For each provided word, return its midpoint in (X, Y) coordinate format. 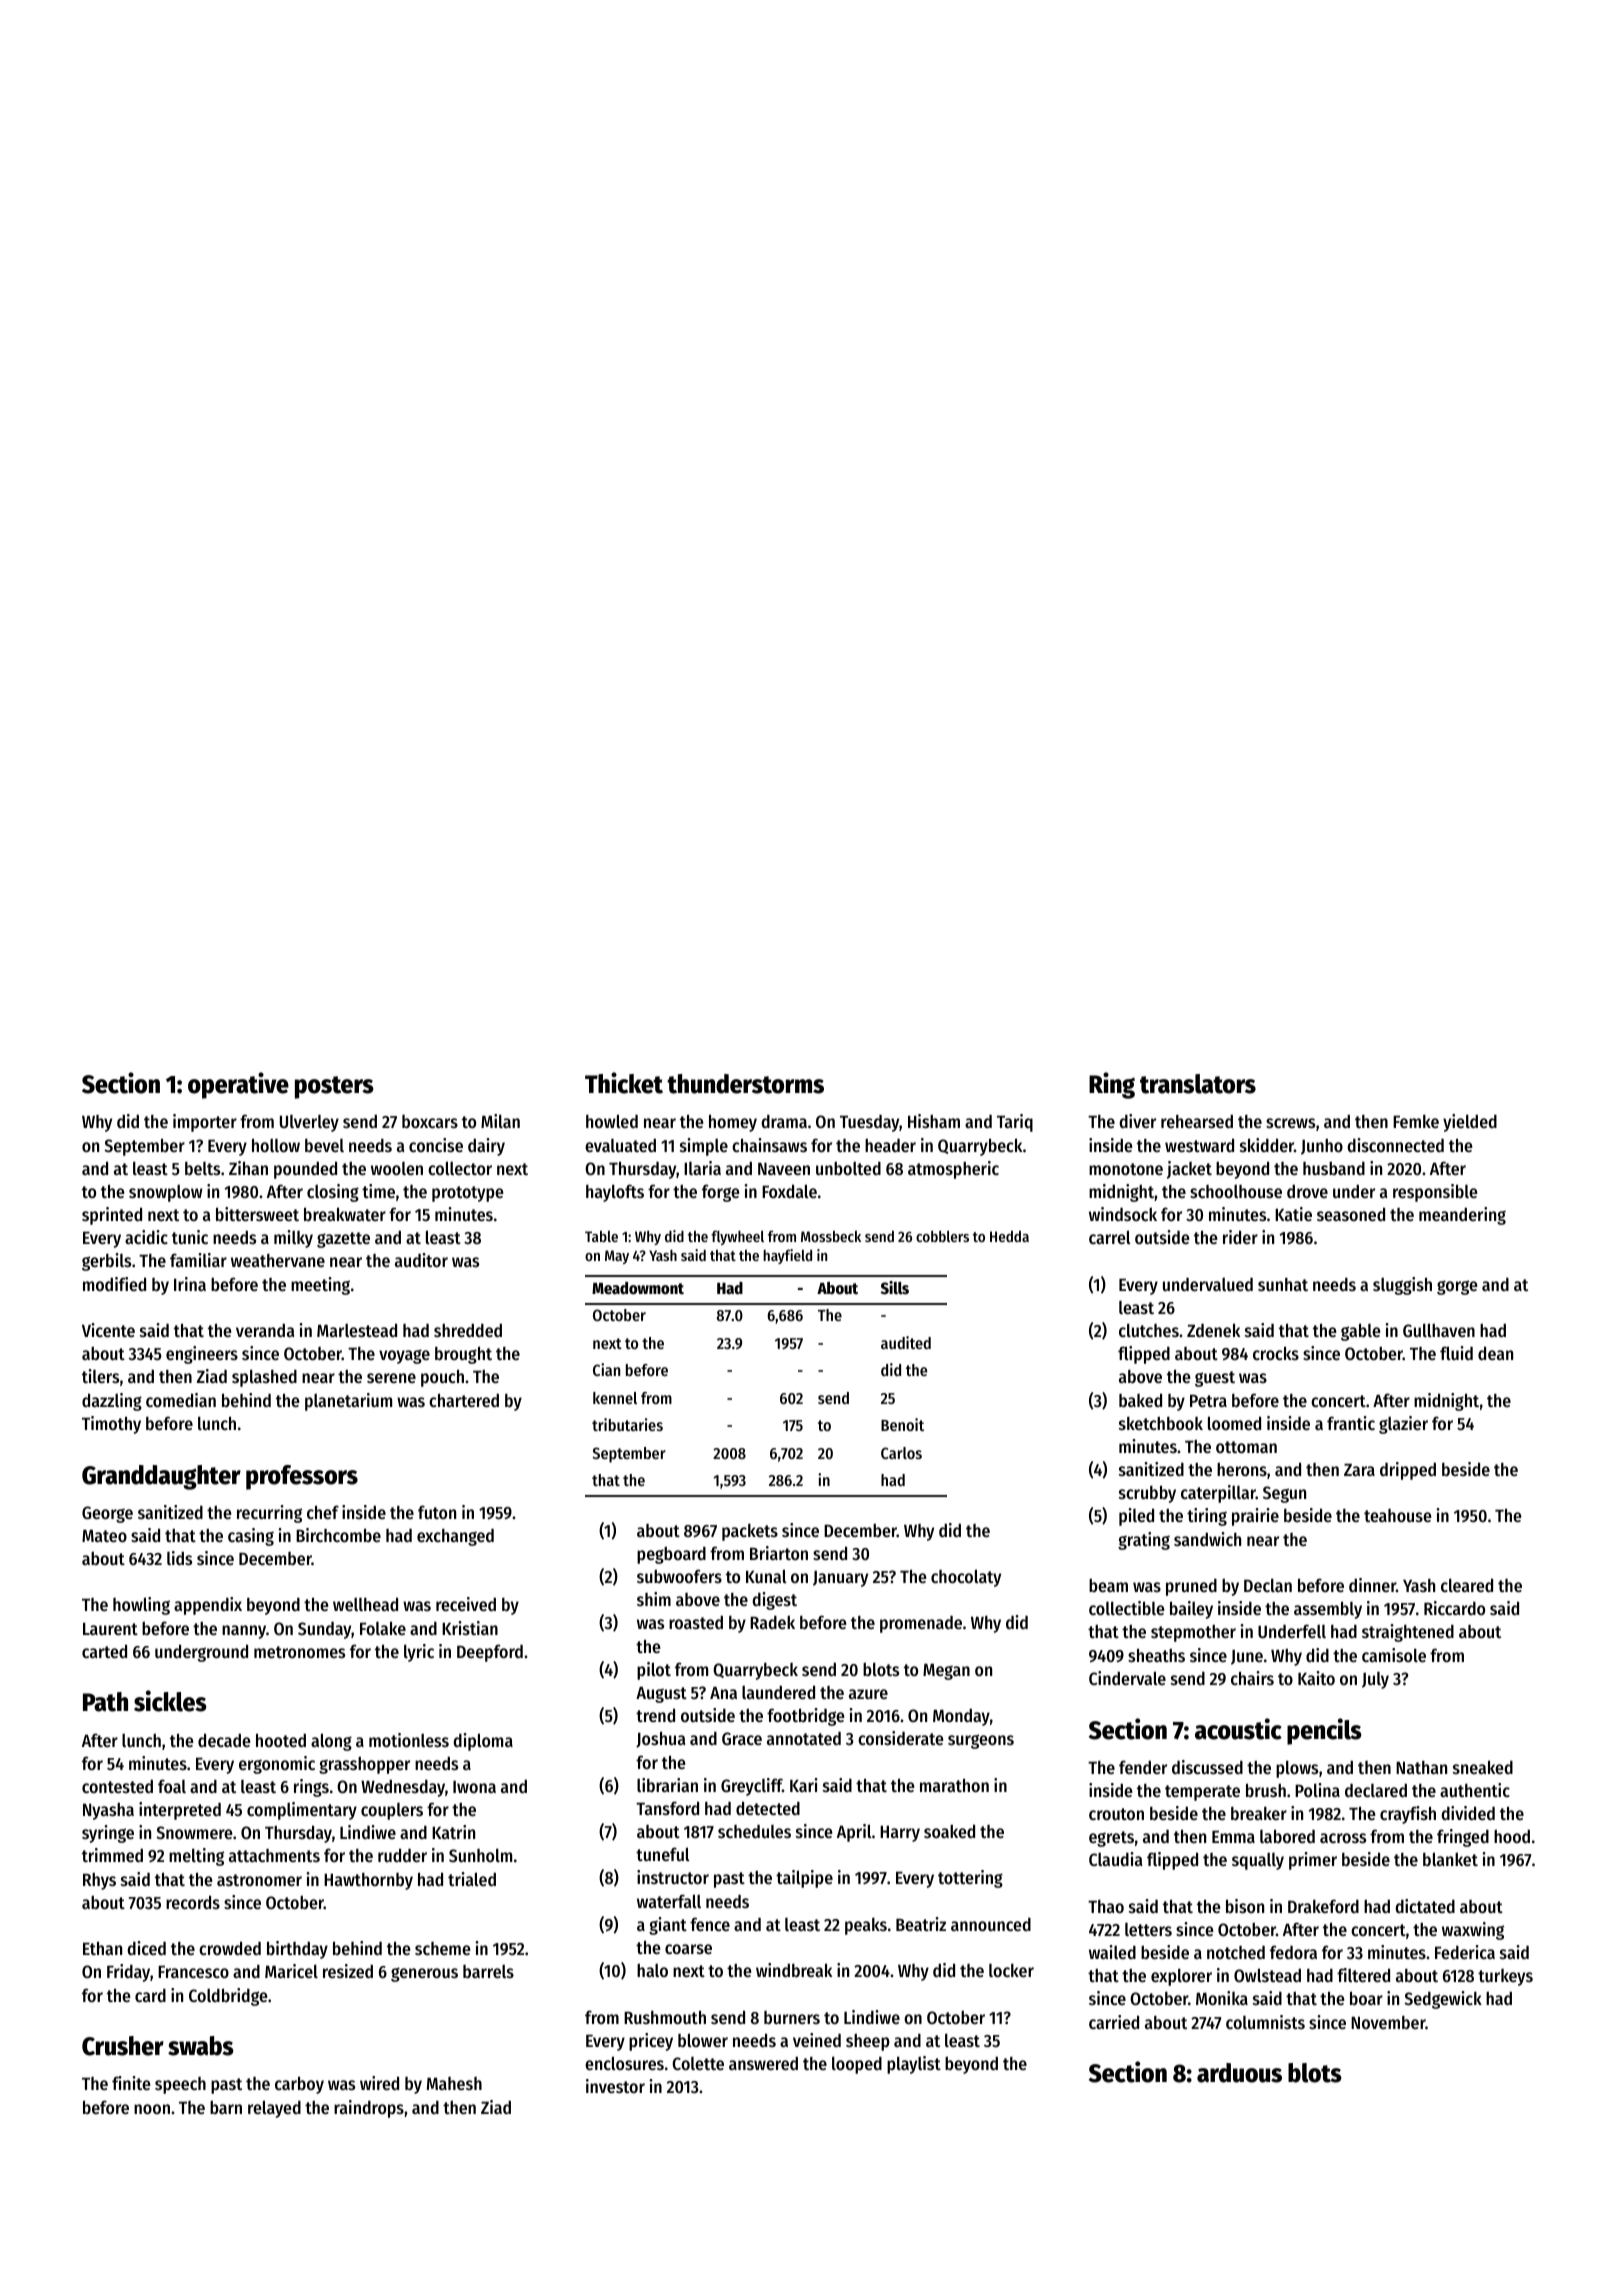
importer (205, 1123)
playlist (914, 2065)
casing (251, 1537)
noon (152, 2109)
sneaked (1483, 1767)
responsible (1435, 1193)
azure (868, 1694)
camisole (1394, 1655)
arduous (1239, 2073)
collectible (1127, 1608)
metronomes (299, 1652)
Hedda (1009, 1236)
